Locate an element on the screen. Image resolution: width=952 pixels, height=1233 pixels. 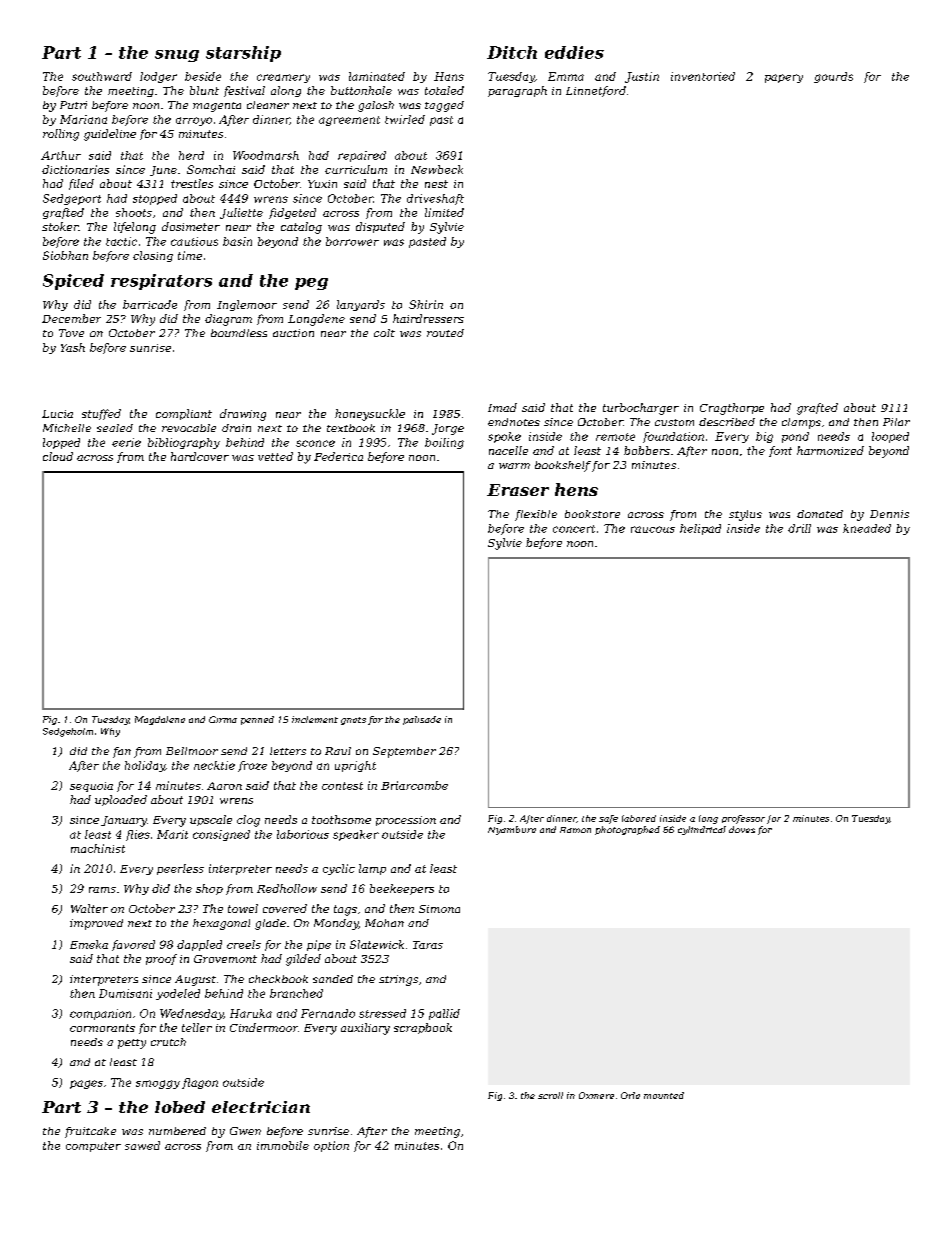
gourds is located at coordinates (833, 77).
